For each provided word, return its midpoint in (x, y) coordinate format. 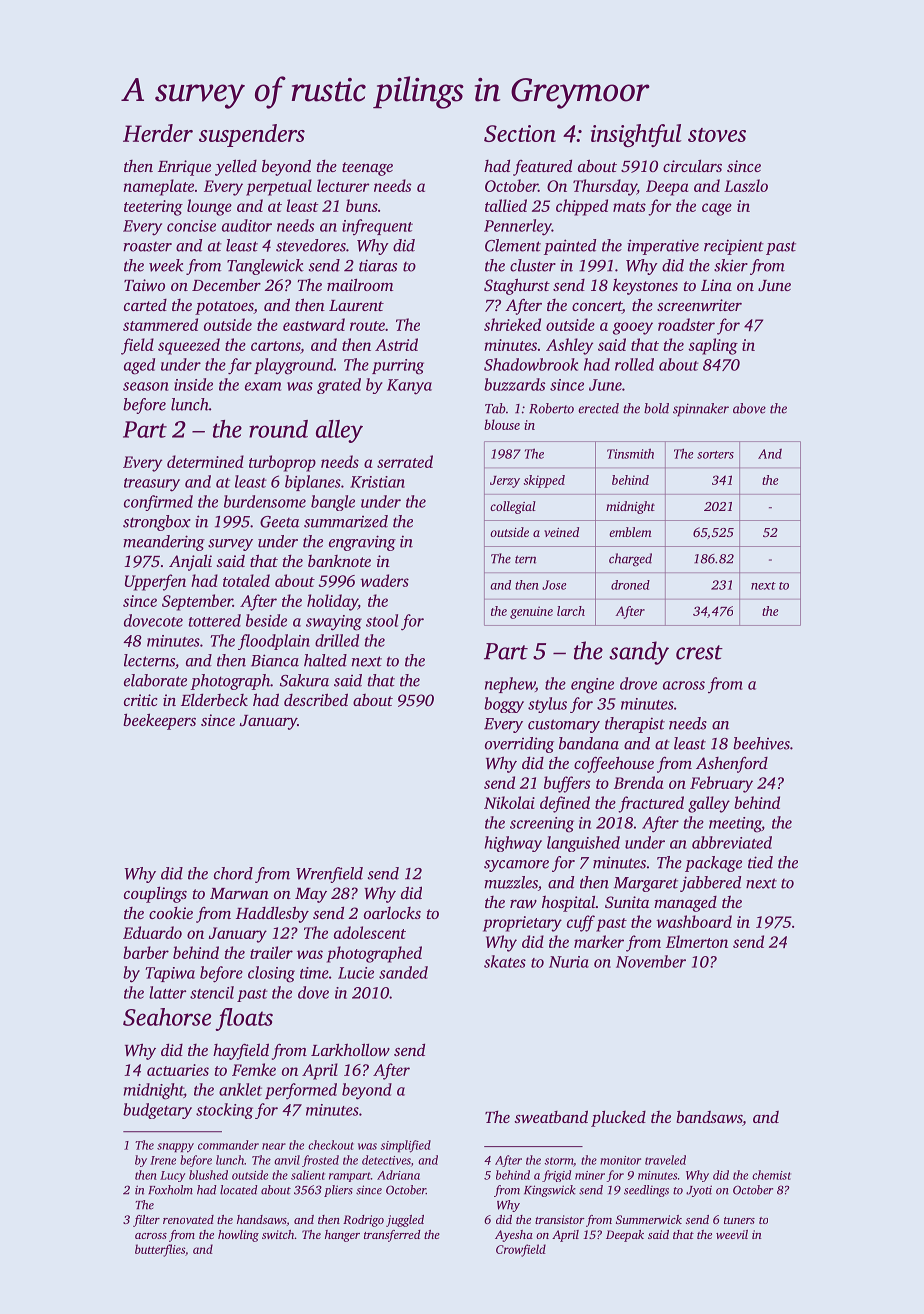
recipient (734, 247)
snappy (175, 1148)
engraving (362, 543)
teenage (367, 169)
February (721, 784)
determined (205, 461)
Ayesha (514, 1236)
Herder (158, 133)
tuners (739, 1220)
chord (233, 873)
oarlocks (392, 913)
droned (630, 585)
